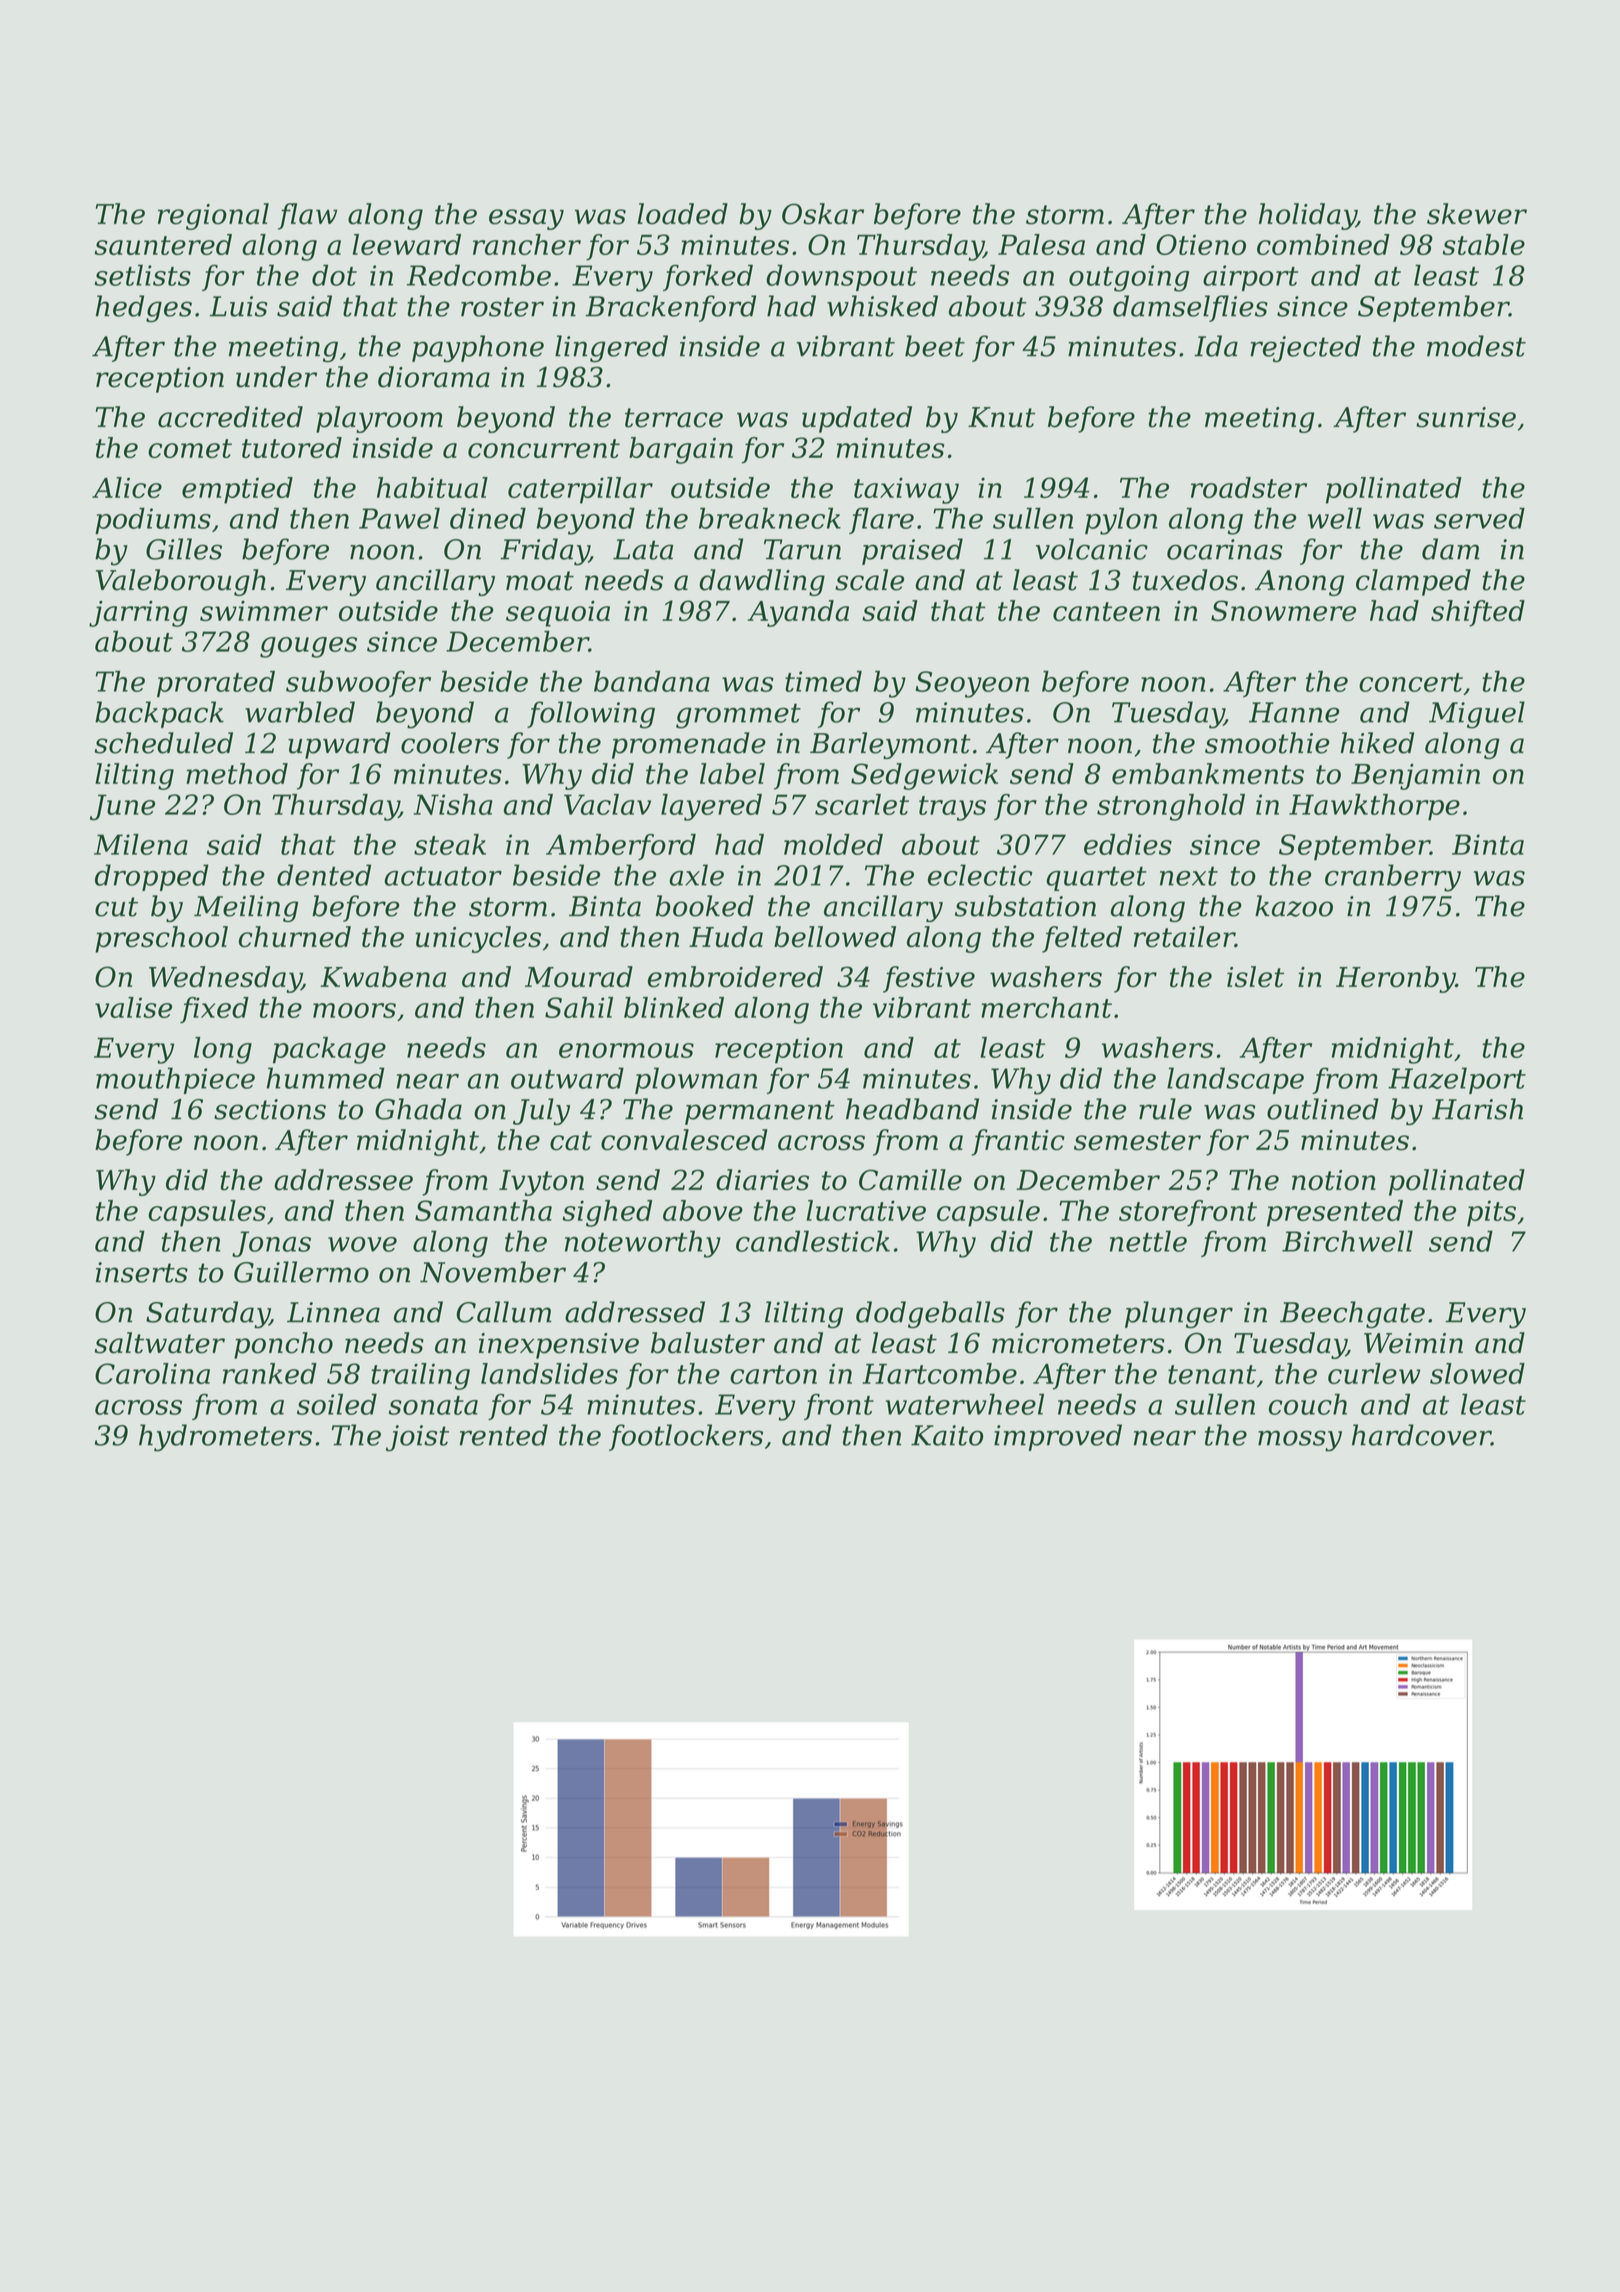  I want to click on booked, so click(705, 906).
